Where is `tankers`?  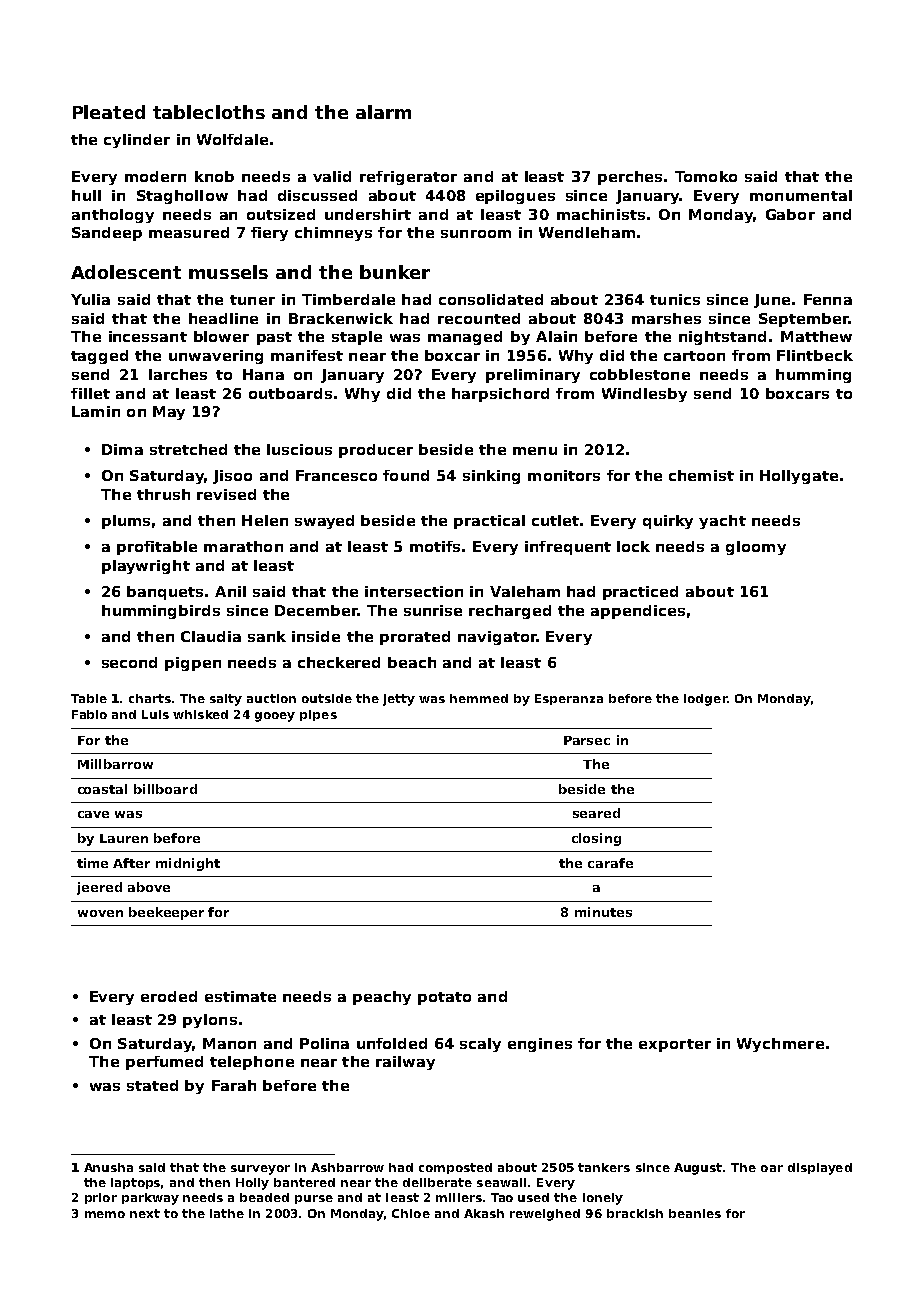
tankers is located at coordinates (604, 1167).
